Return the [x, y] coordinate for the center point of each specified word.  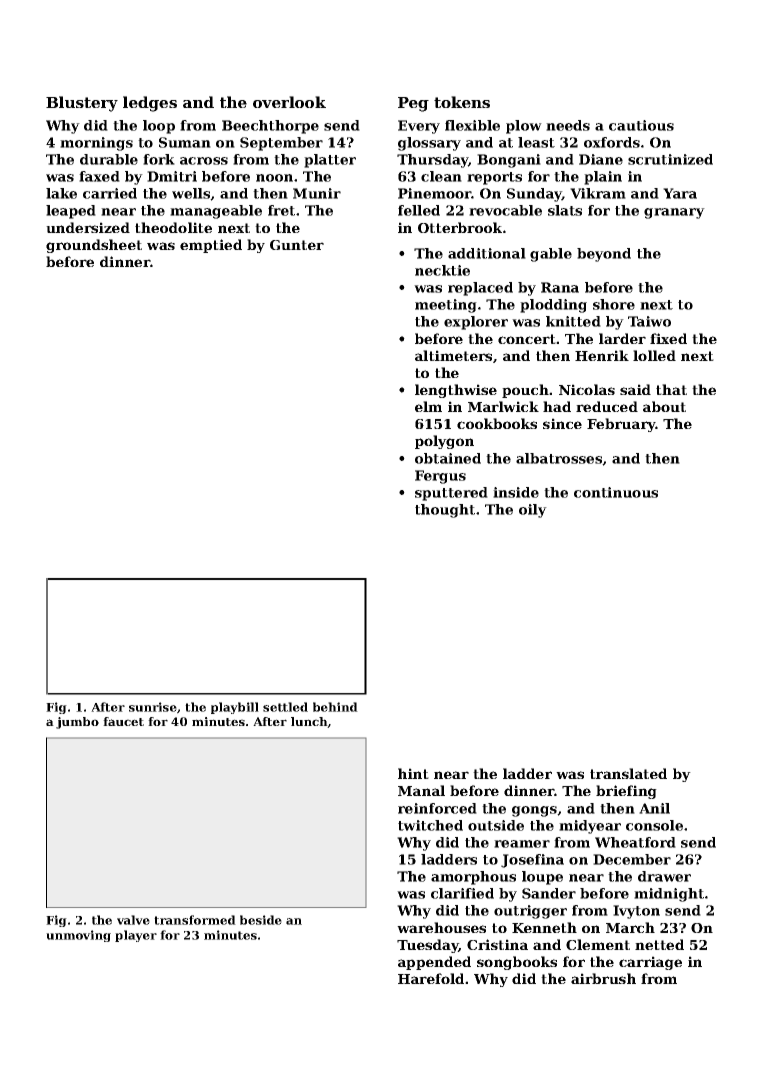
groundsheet [94, 246]
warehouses [441, 927]
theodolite [173, 227]
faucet [123, 721]
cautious [641, 125]
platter [330, 161]
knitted [573, 321]
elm [428, 406]
